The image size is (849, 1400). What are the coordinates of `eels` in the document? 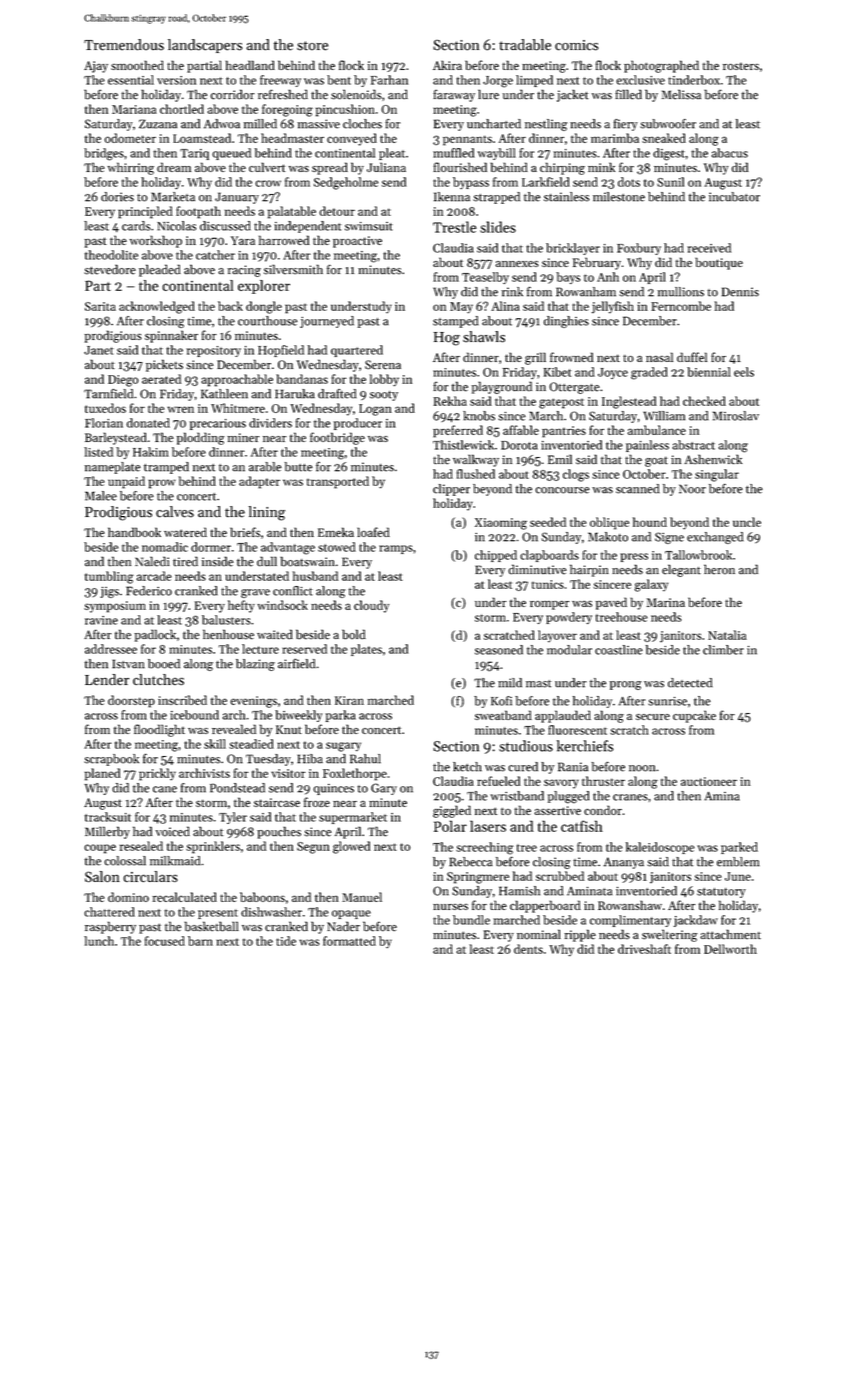 It's located at (744, 372).
